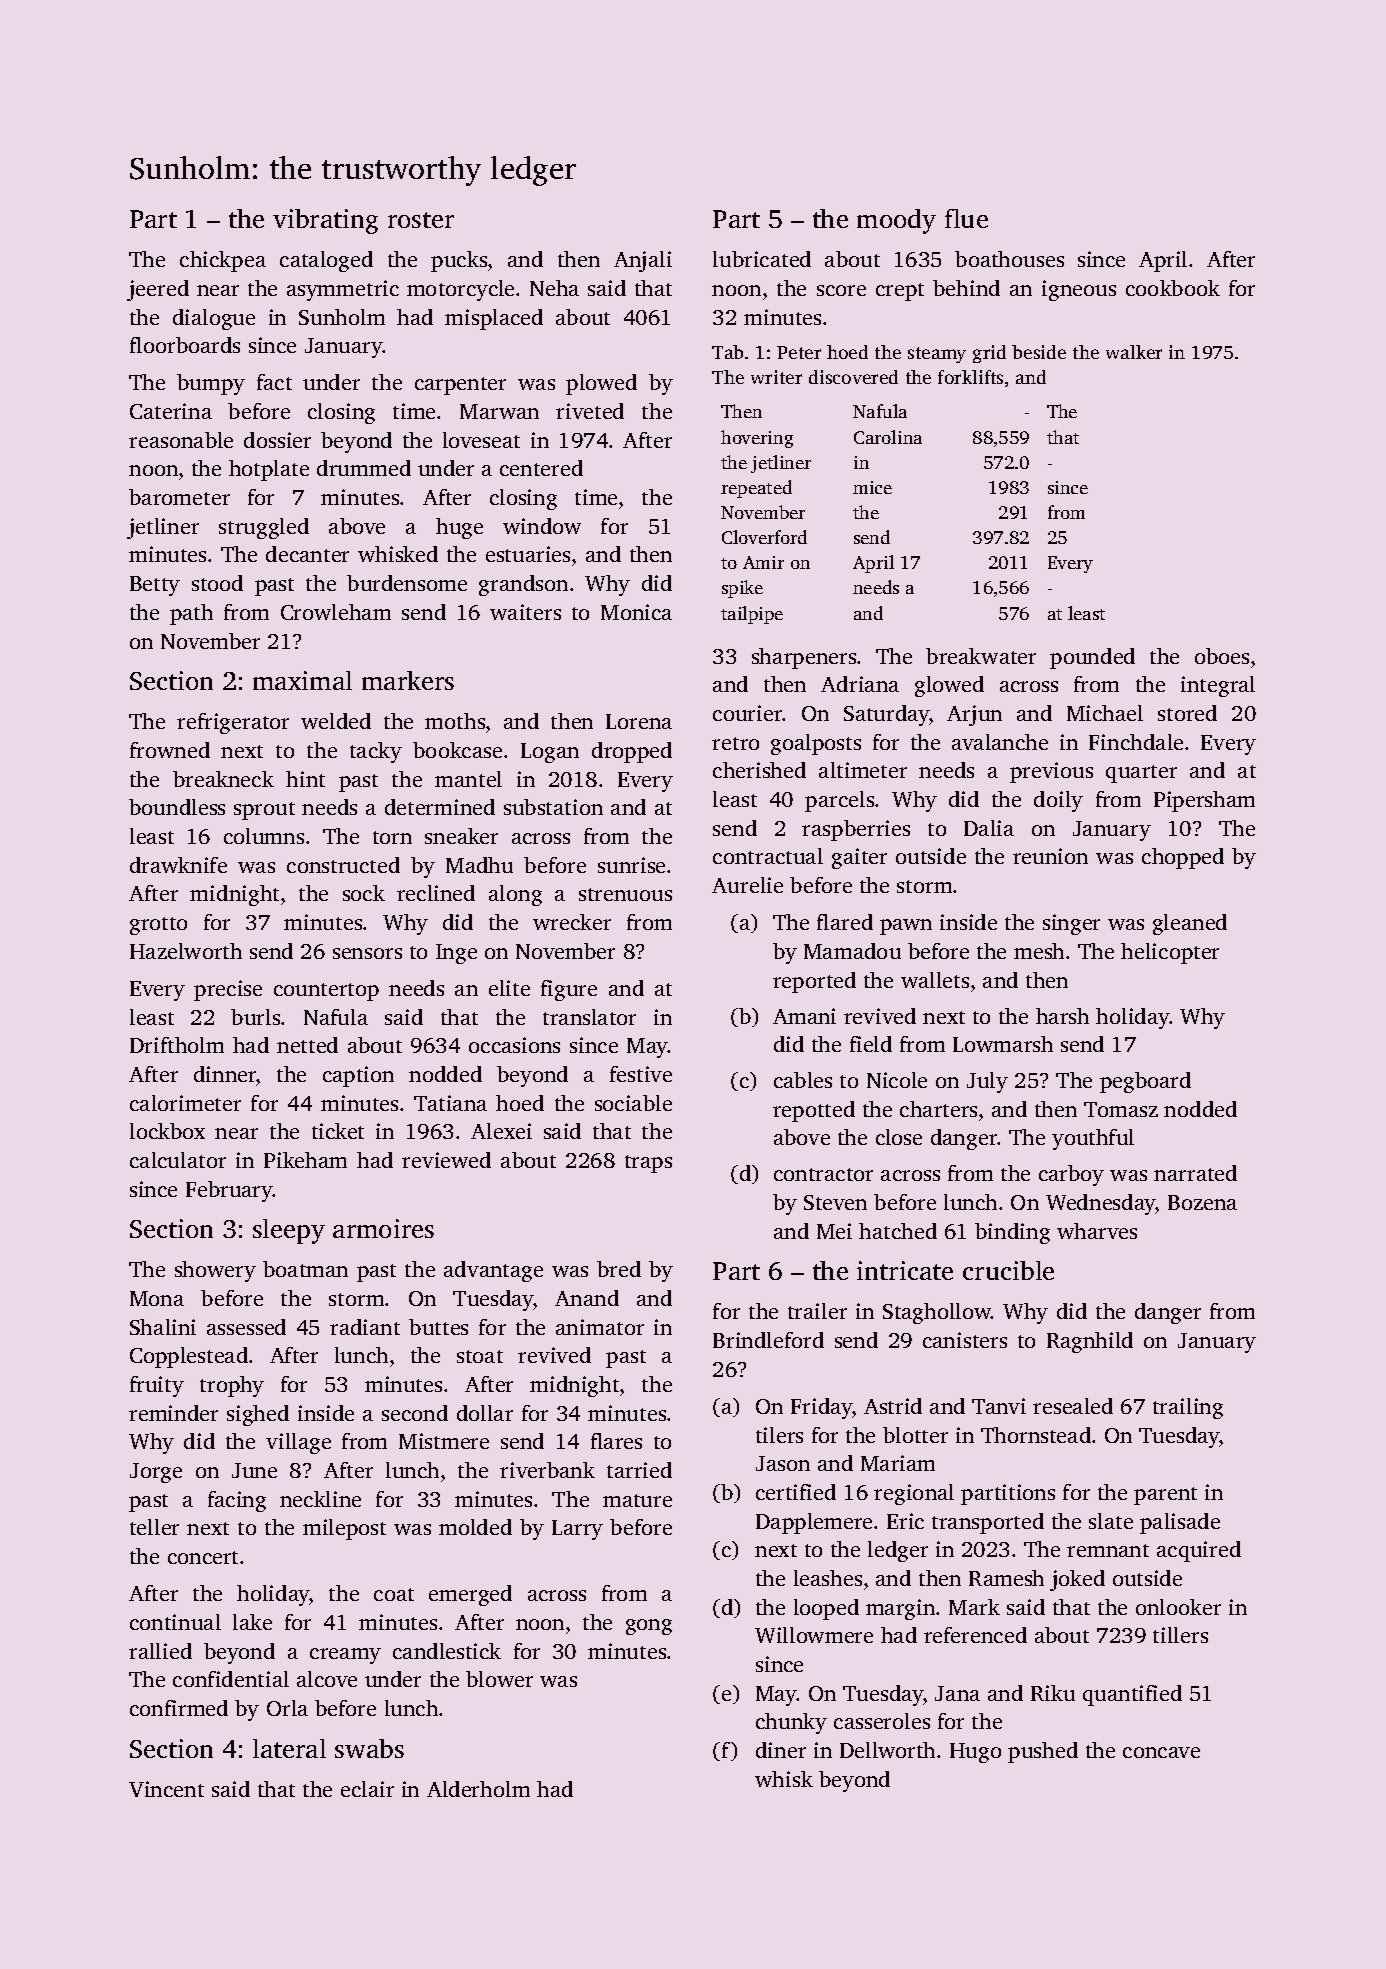  Describe the element at coordinates (343, 290) in the screenshot. I see `asymmetric` at that location.
